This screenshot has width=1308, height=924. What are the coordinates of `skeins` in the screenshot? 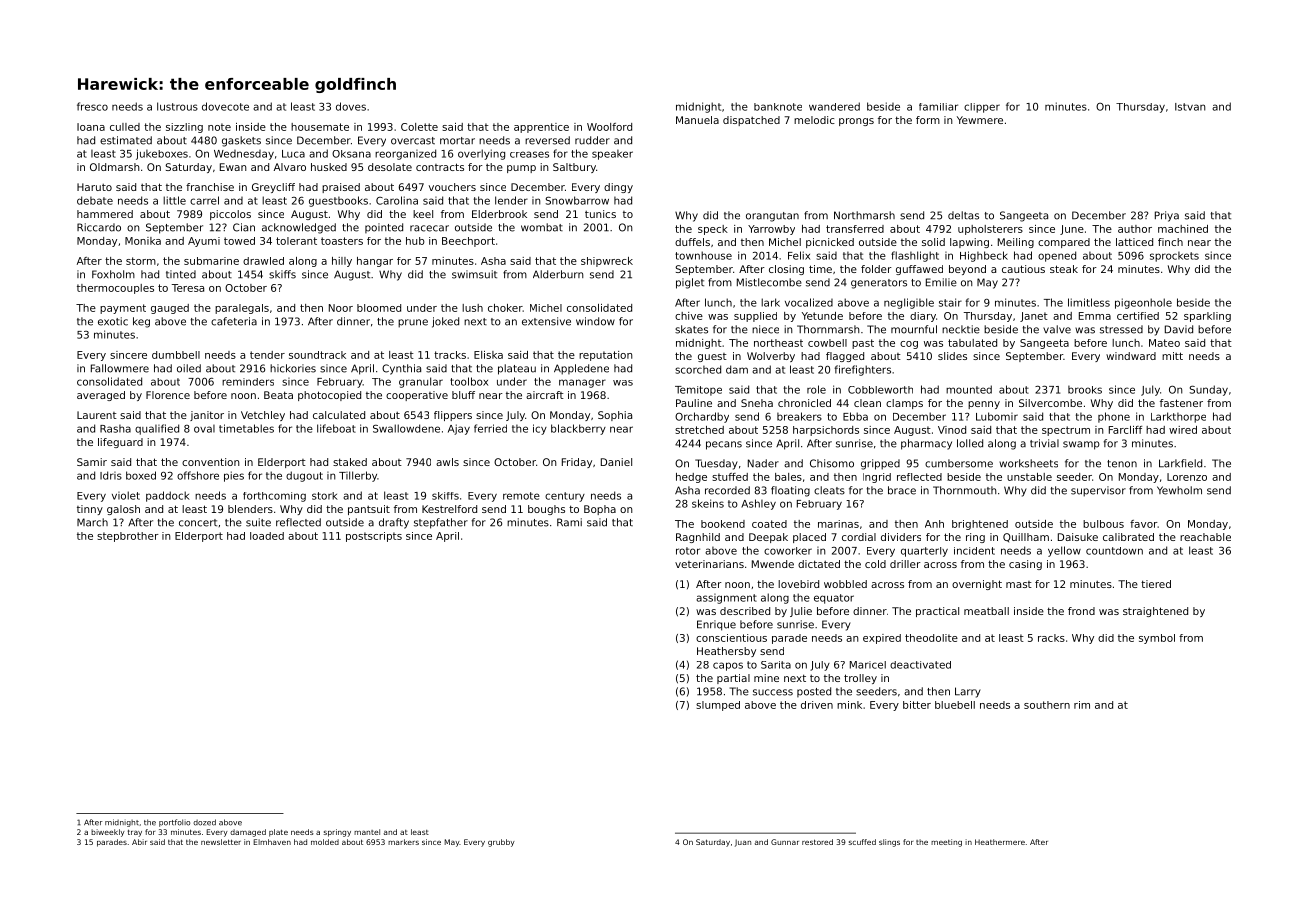 It's located at (708, 503).
